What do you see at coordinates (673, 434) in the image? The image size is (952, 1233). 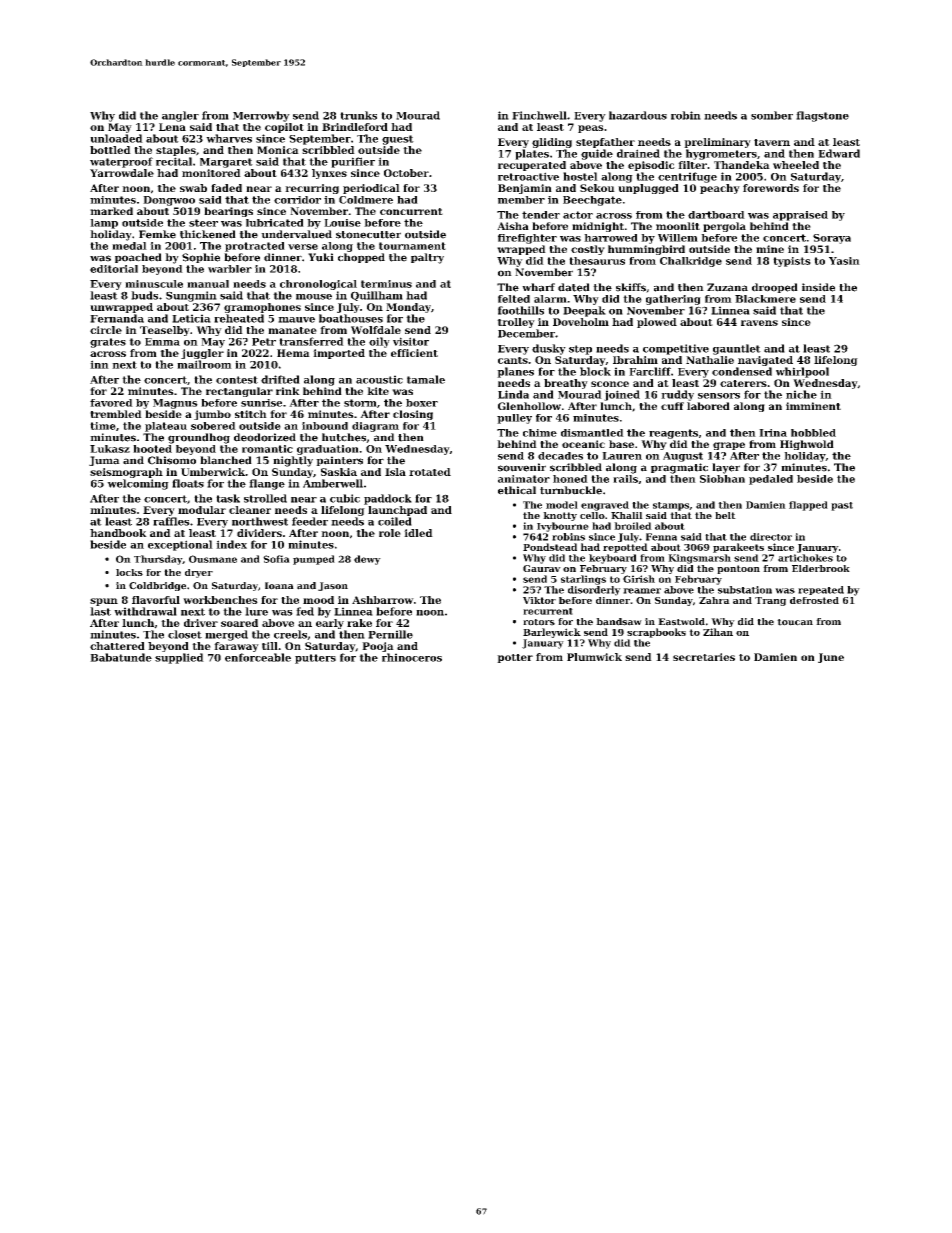 I see `reagents` at bounding box center [673, 434].
